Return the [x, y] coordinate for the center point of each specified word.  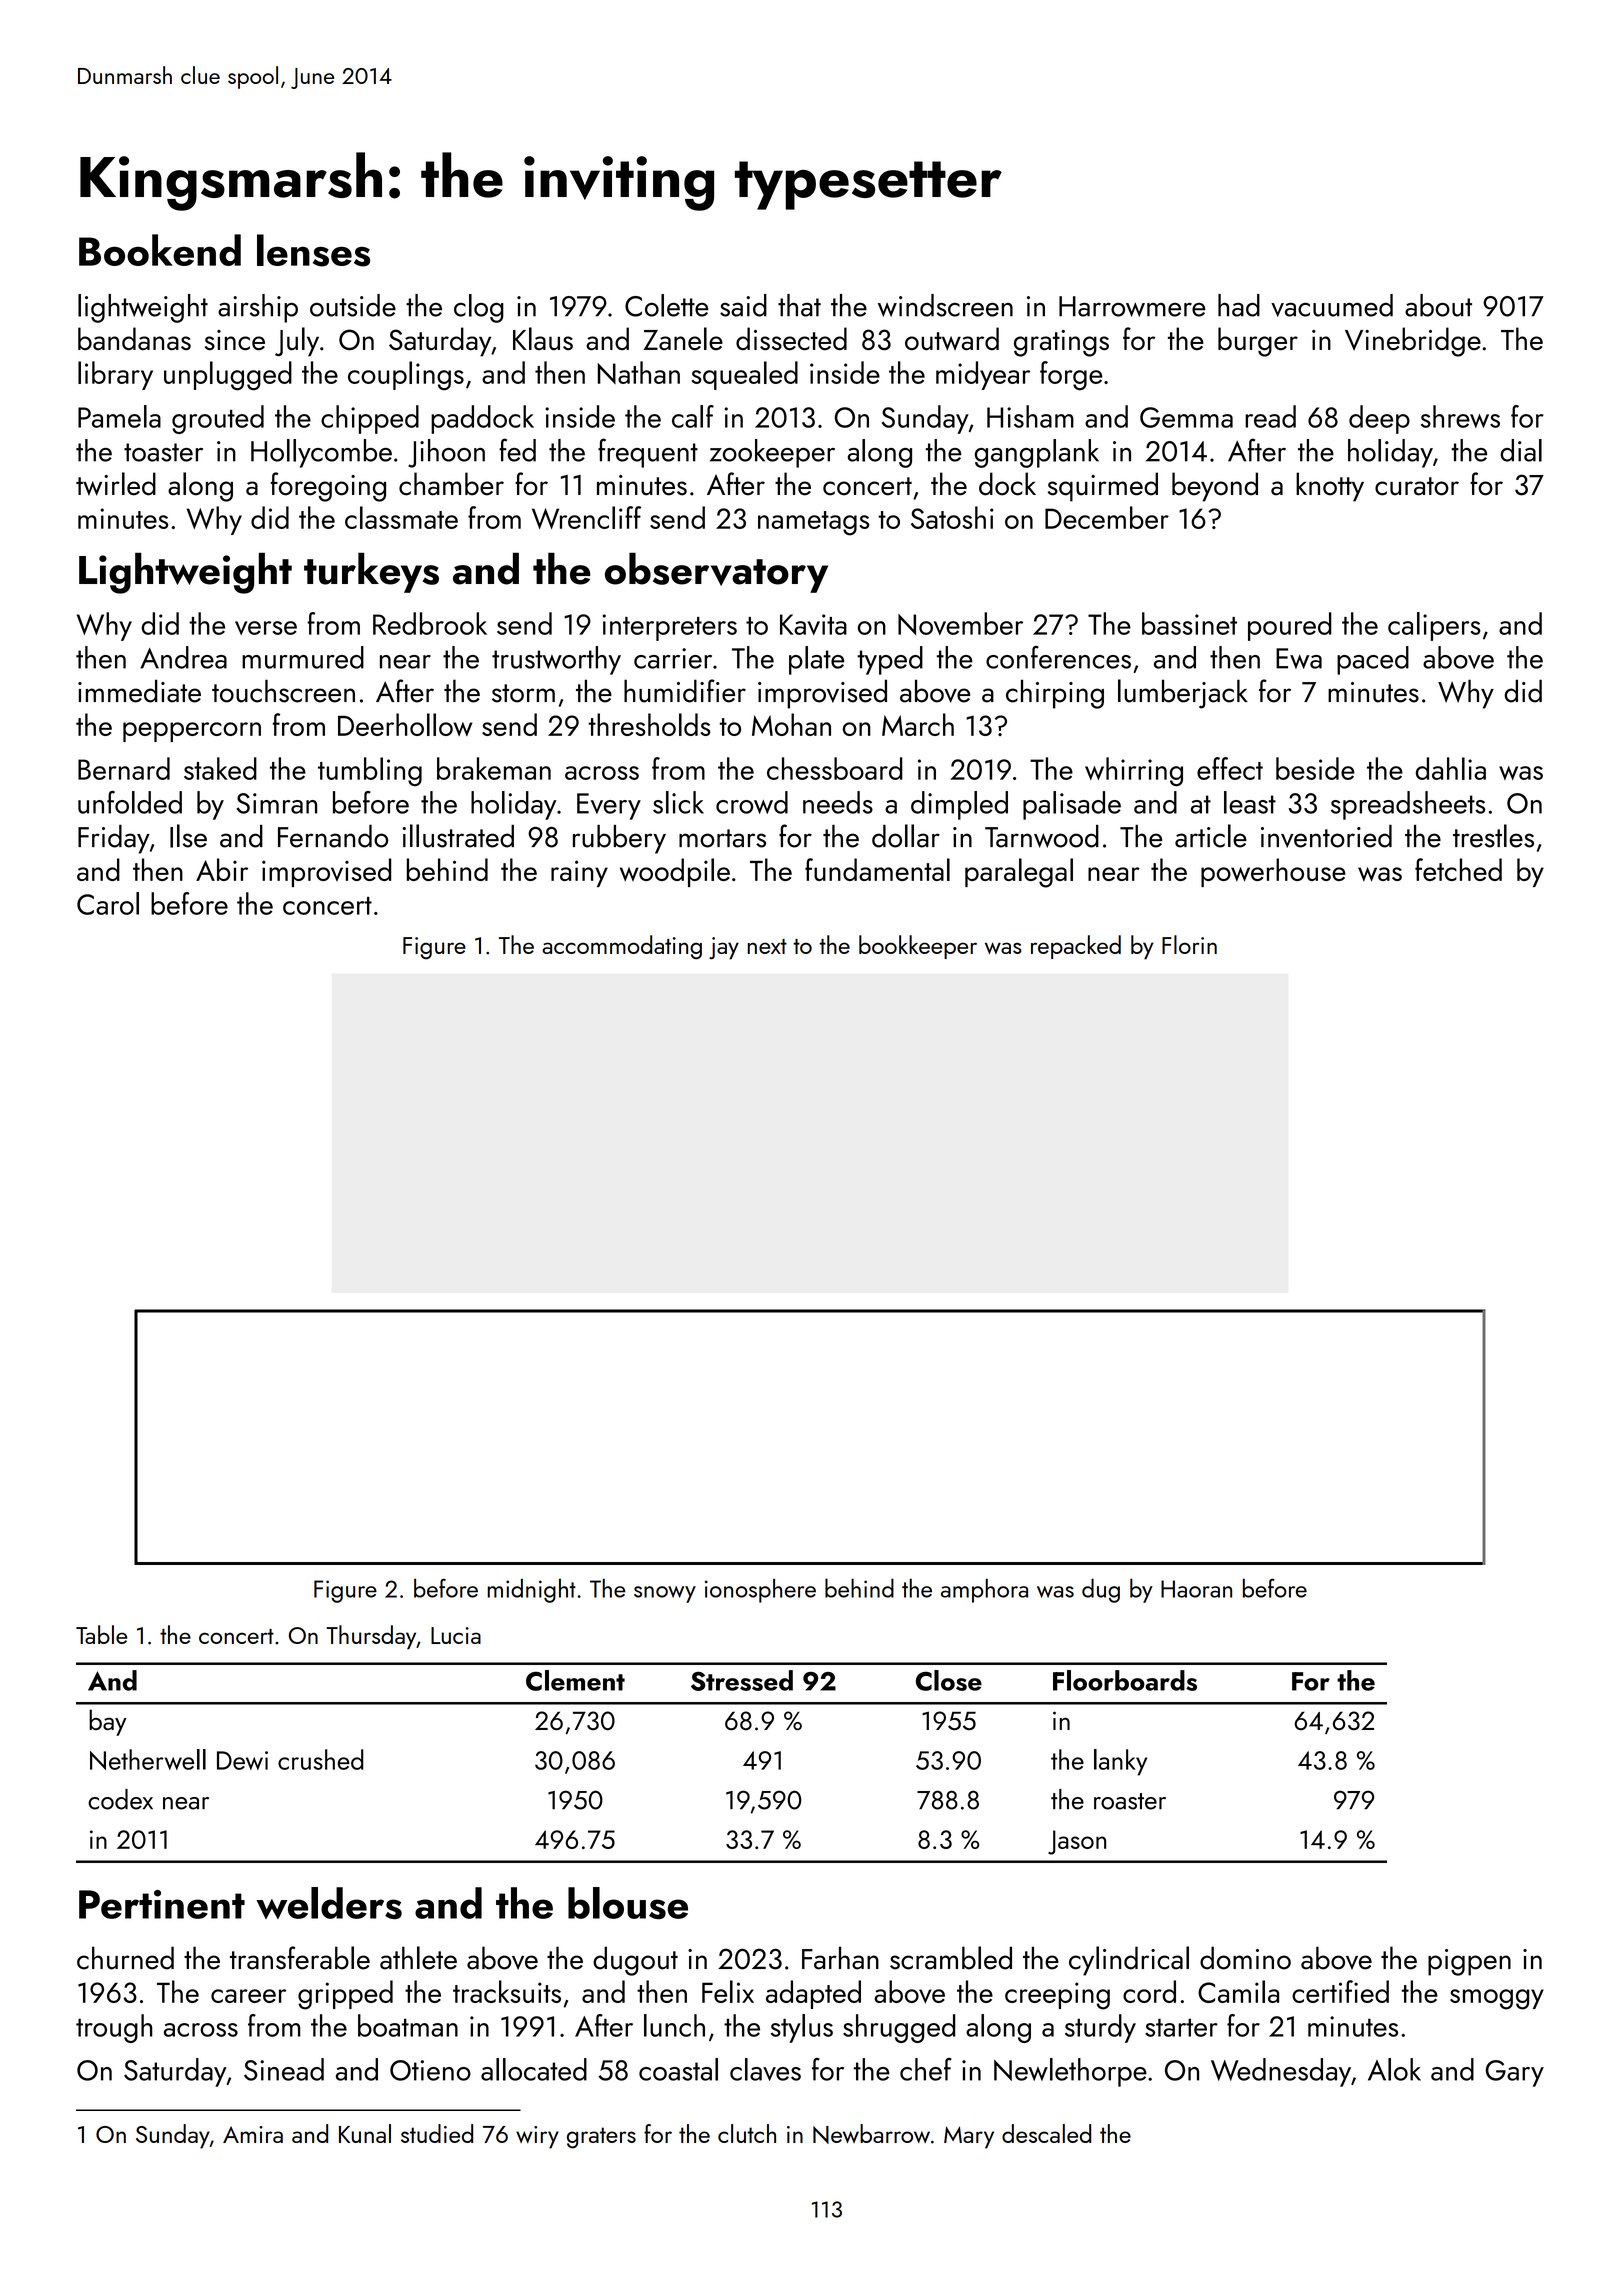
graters [601, 2138]
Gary [1515, 2073]
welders [329, 1903]
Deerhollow [405, 724]
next [767, 946]
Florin [1189, 944]
